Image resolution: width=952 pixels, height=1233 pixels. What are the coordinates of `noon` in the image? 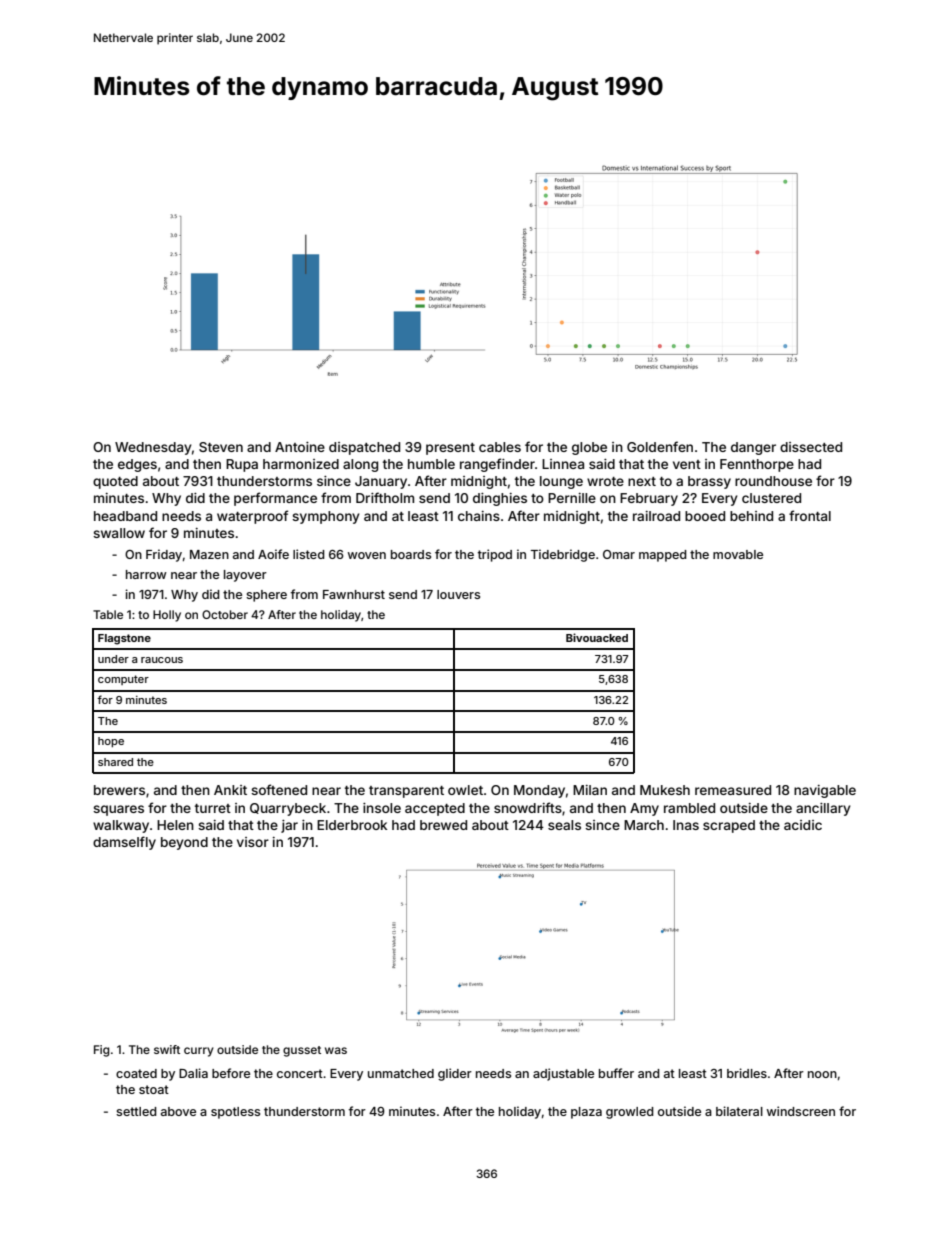 It's located at (822, 1074).
